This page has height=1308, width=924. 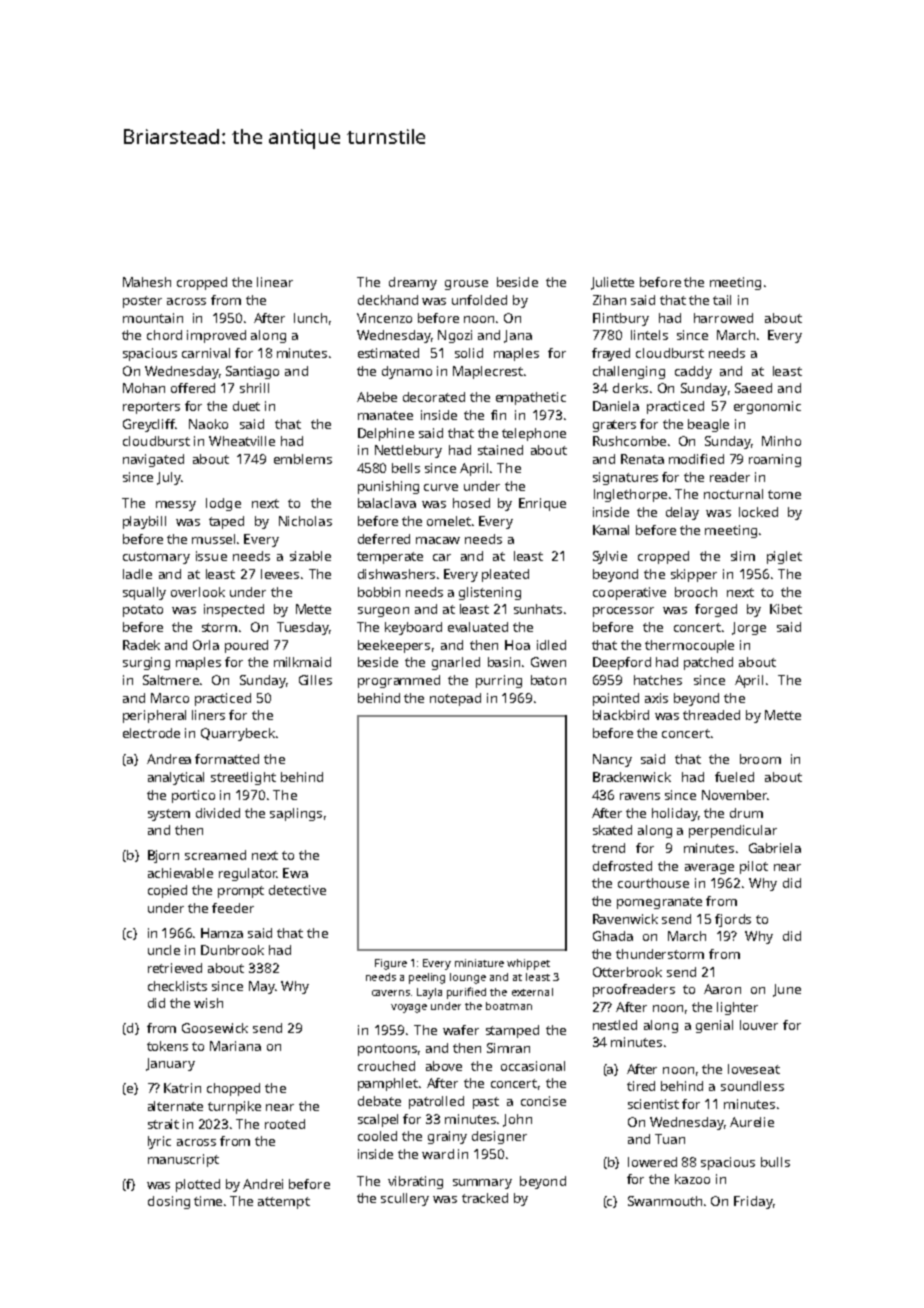 I want to click on ergonomic, so click(x=767, y=407).
